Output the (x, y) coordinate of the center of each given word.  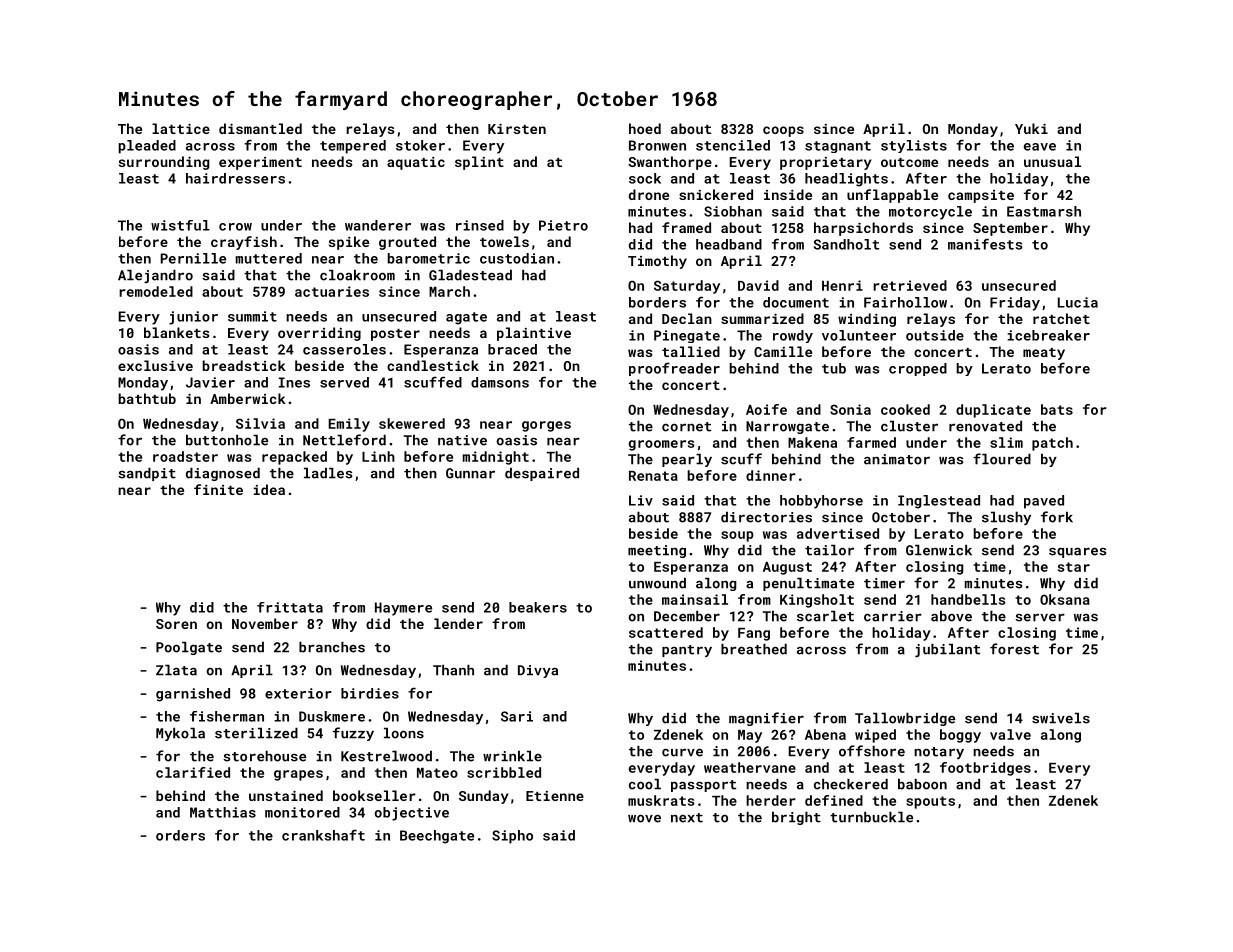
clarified (193, 772)
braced (512, 349)
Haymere (403, 609)
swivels (1061, 718)
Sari (517, 716)
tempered (353, 147)
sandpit (147, 474)
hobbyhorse (821, 502)
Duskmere (332, 716)
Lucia (1078, 302)
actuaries (332, 291)
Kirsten (517, 128)
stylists (914, 146)
